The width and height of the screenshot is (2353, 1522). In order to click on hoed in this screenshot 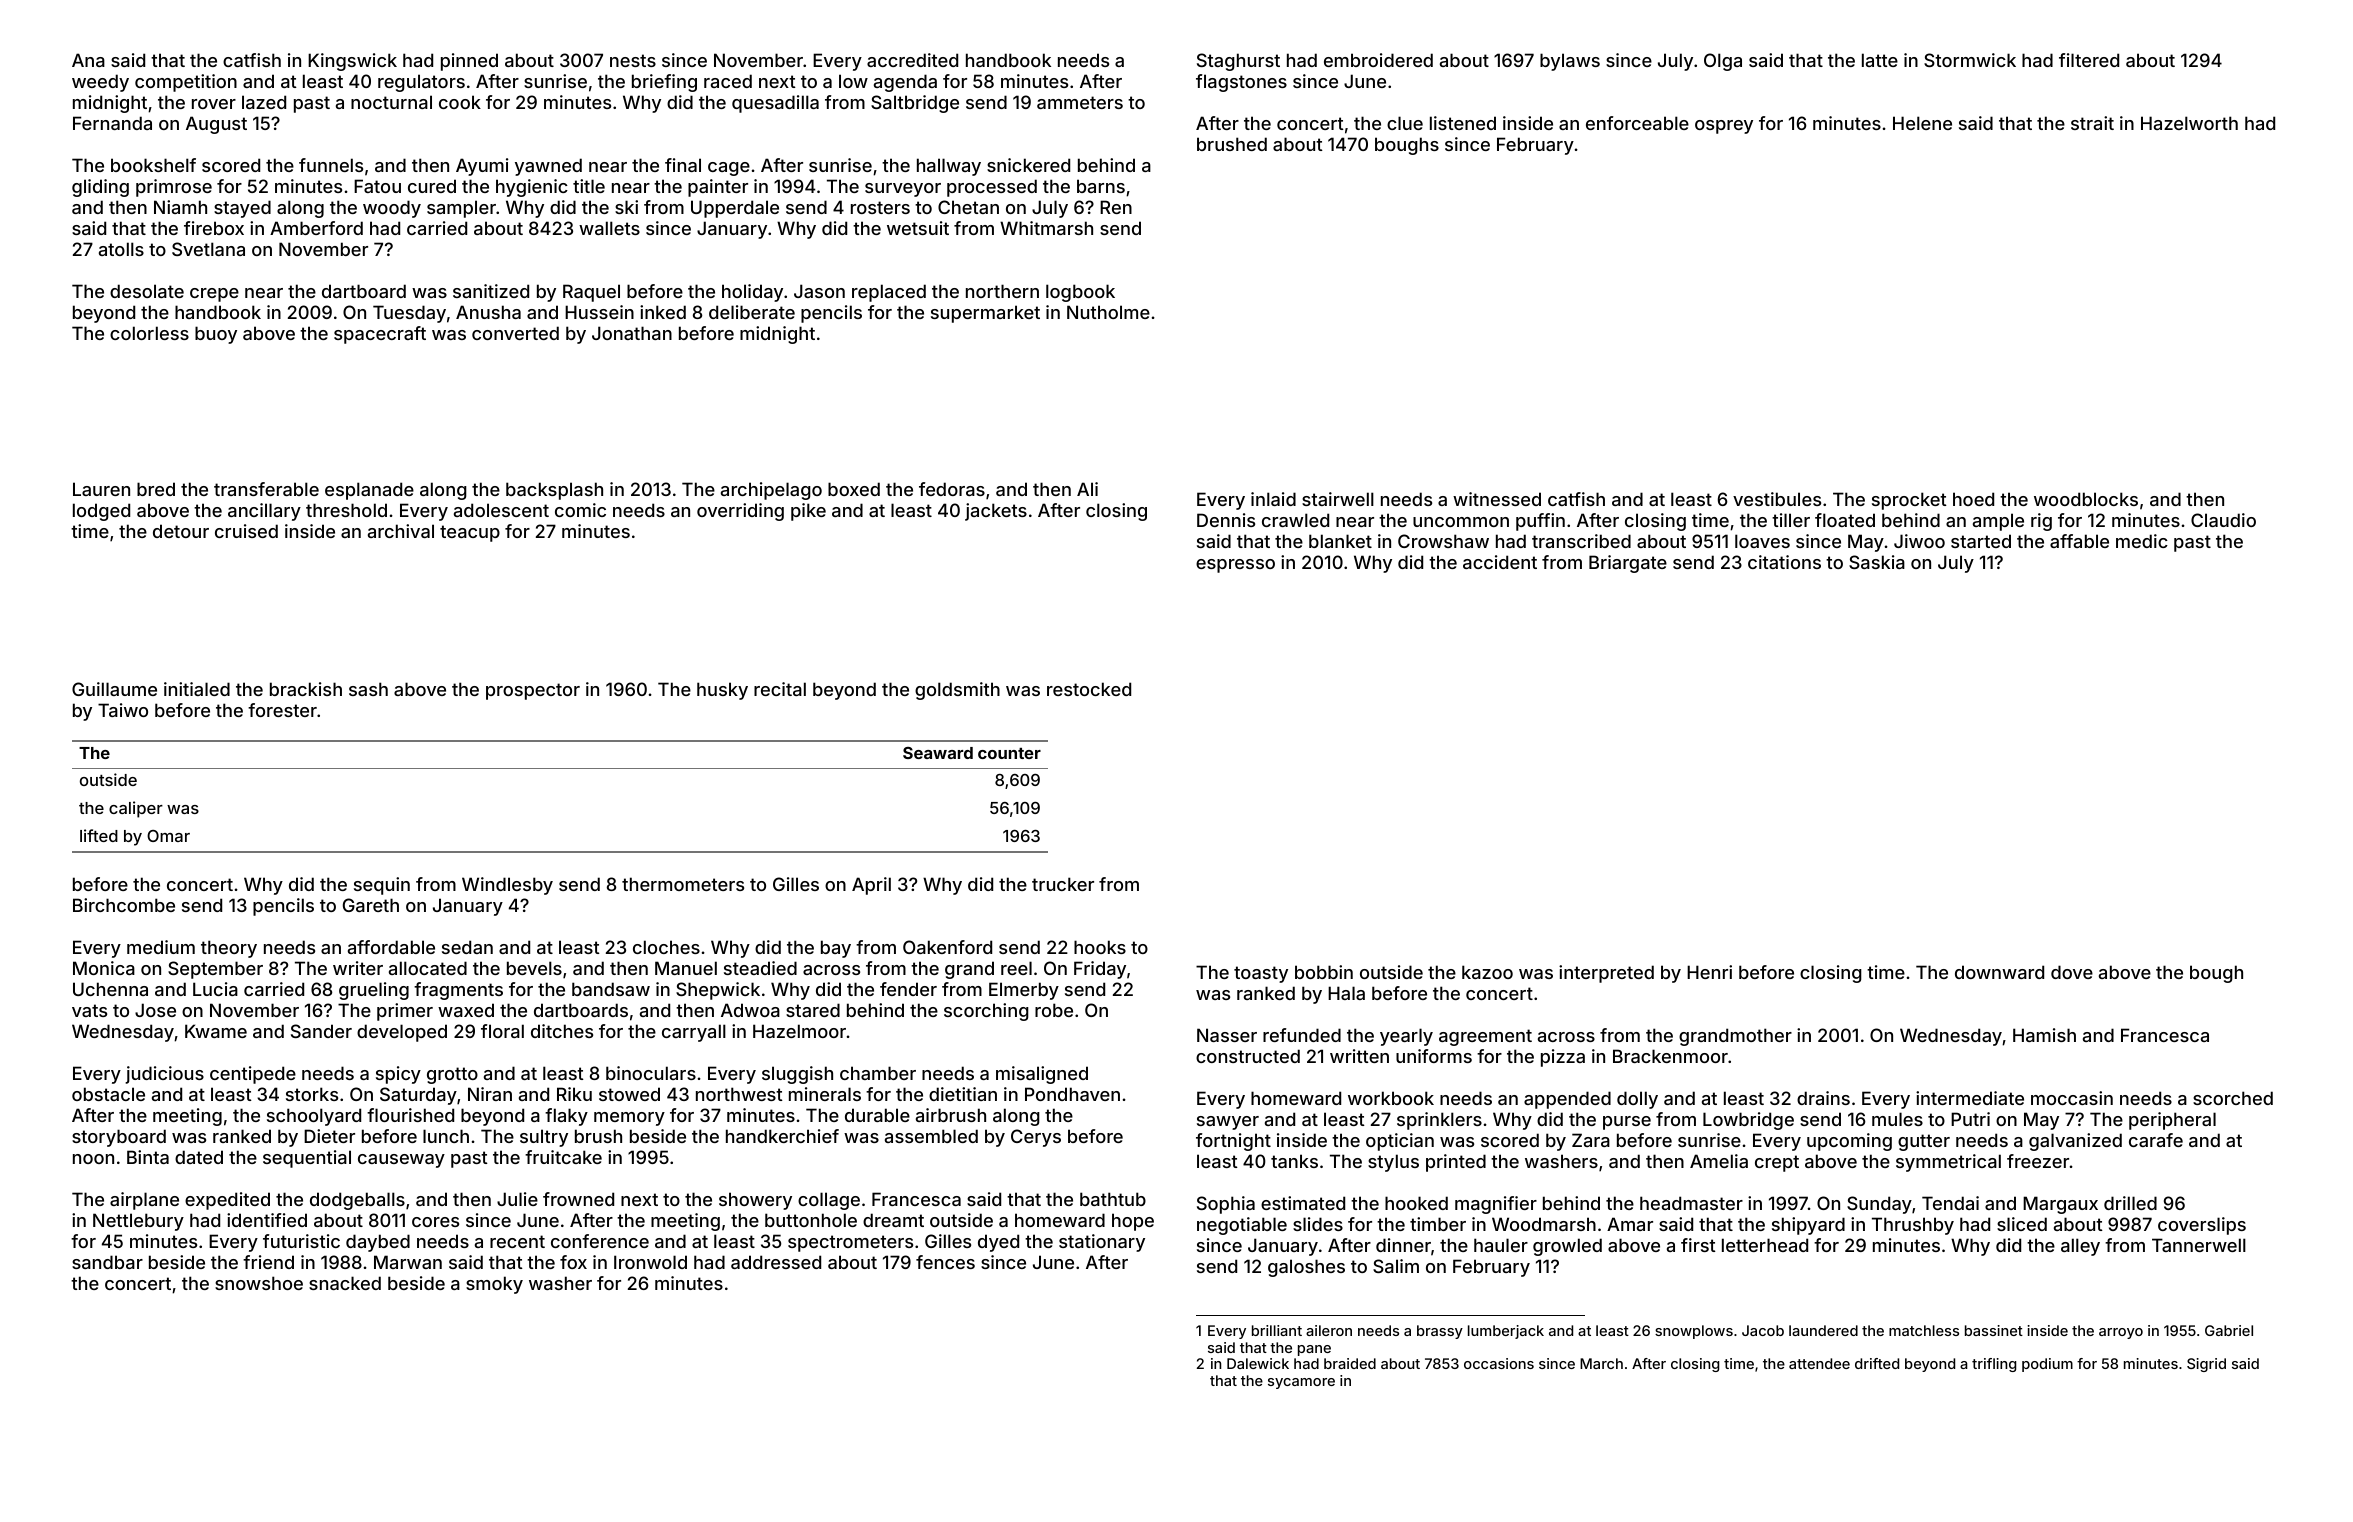, I will do `click(1973, 499)`.
